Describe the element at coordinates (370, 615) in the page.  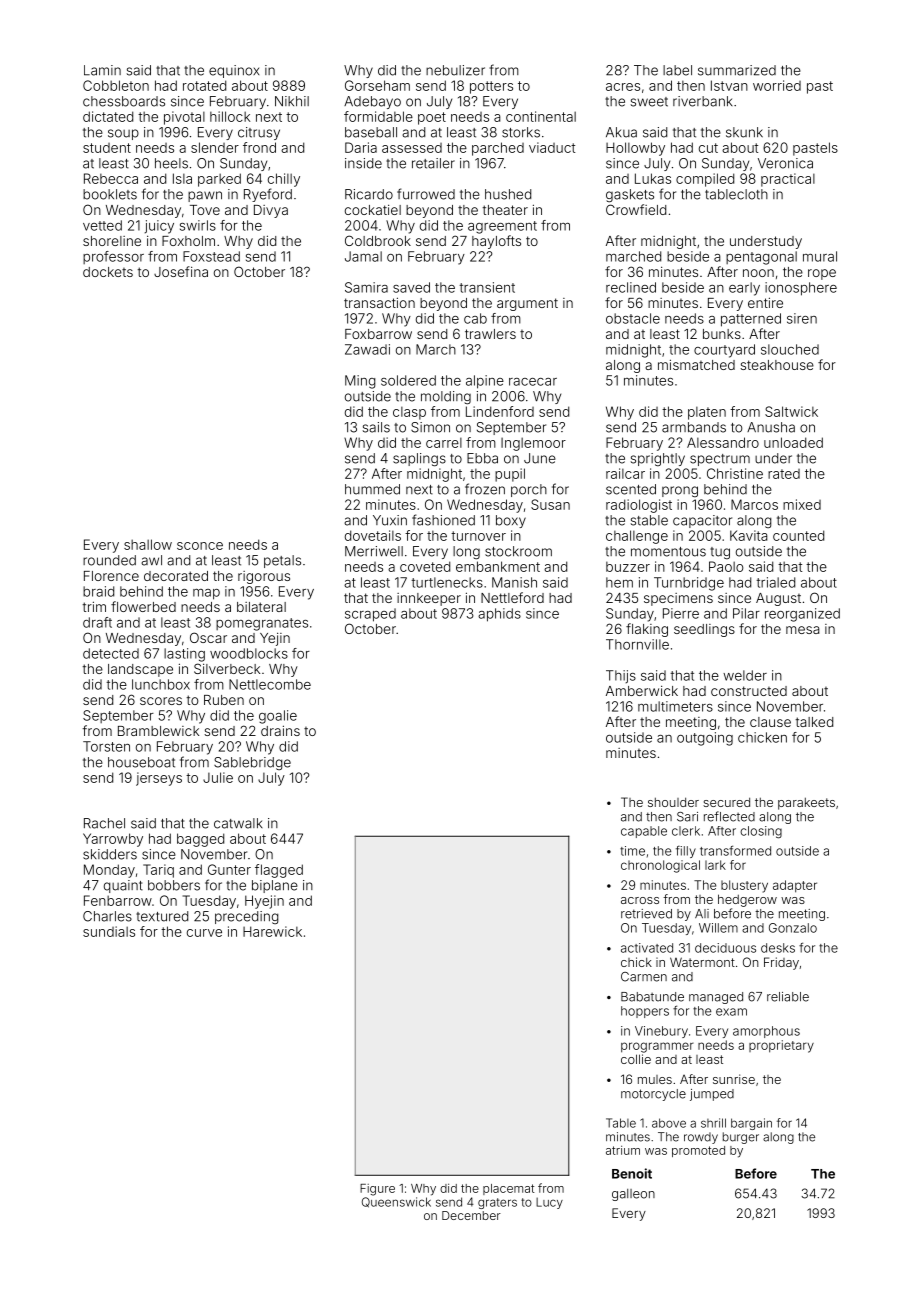
I see `scraped` at that location.
